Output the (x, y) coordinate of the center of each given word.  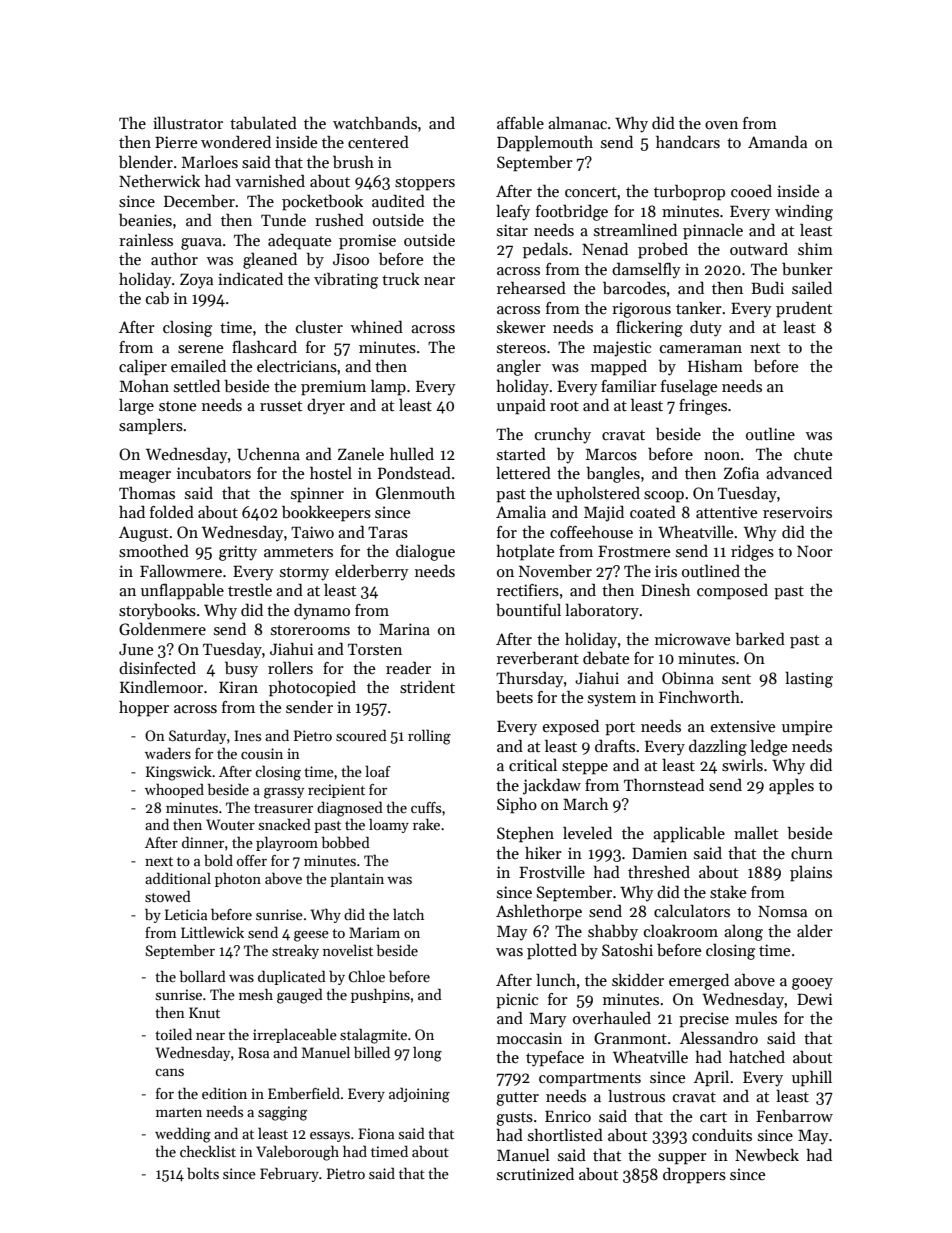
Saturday (197, 736)
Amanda (777, 141)
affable (520, 123)
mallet (756, 833)
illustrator (188, 123)
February (289, 1174)
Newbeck (767, 1155)
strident (427, 687)
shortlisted (565, 1135)
